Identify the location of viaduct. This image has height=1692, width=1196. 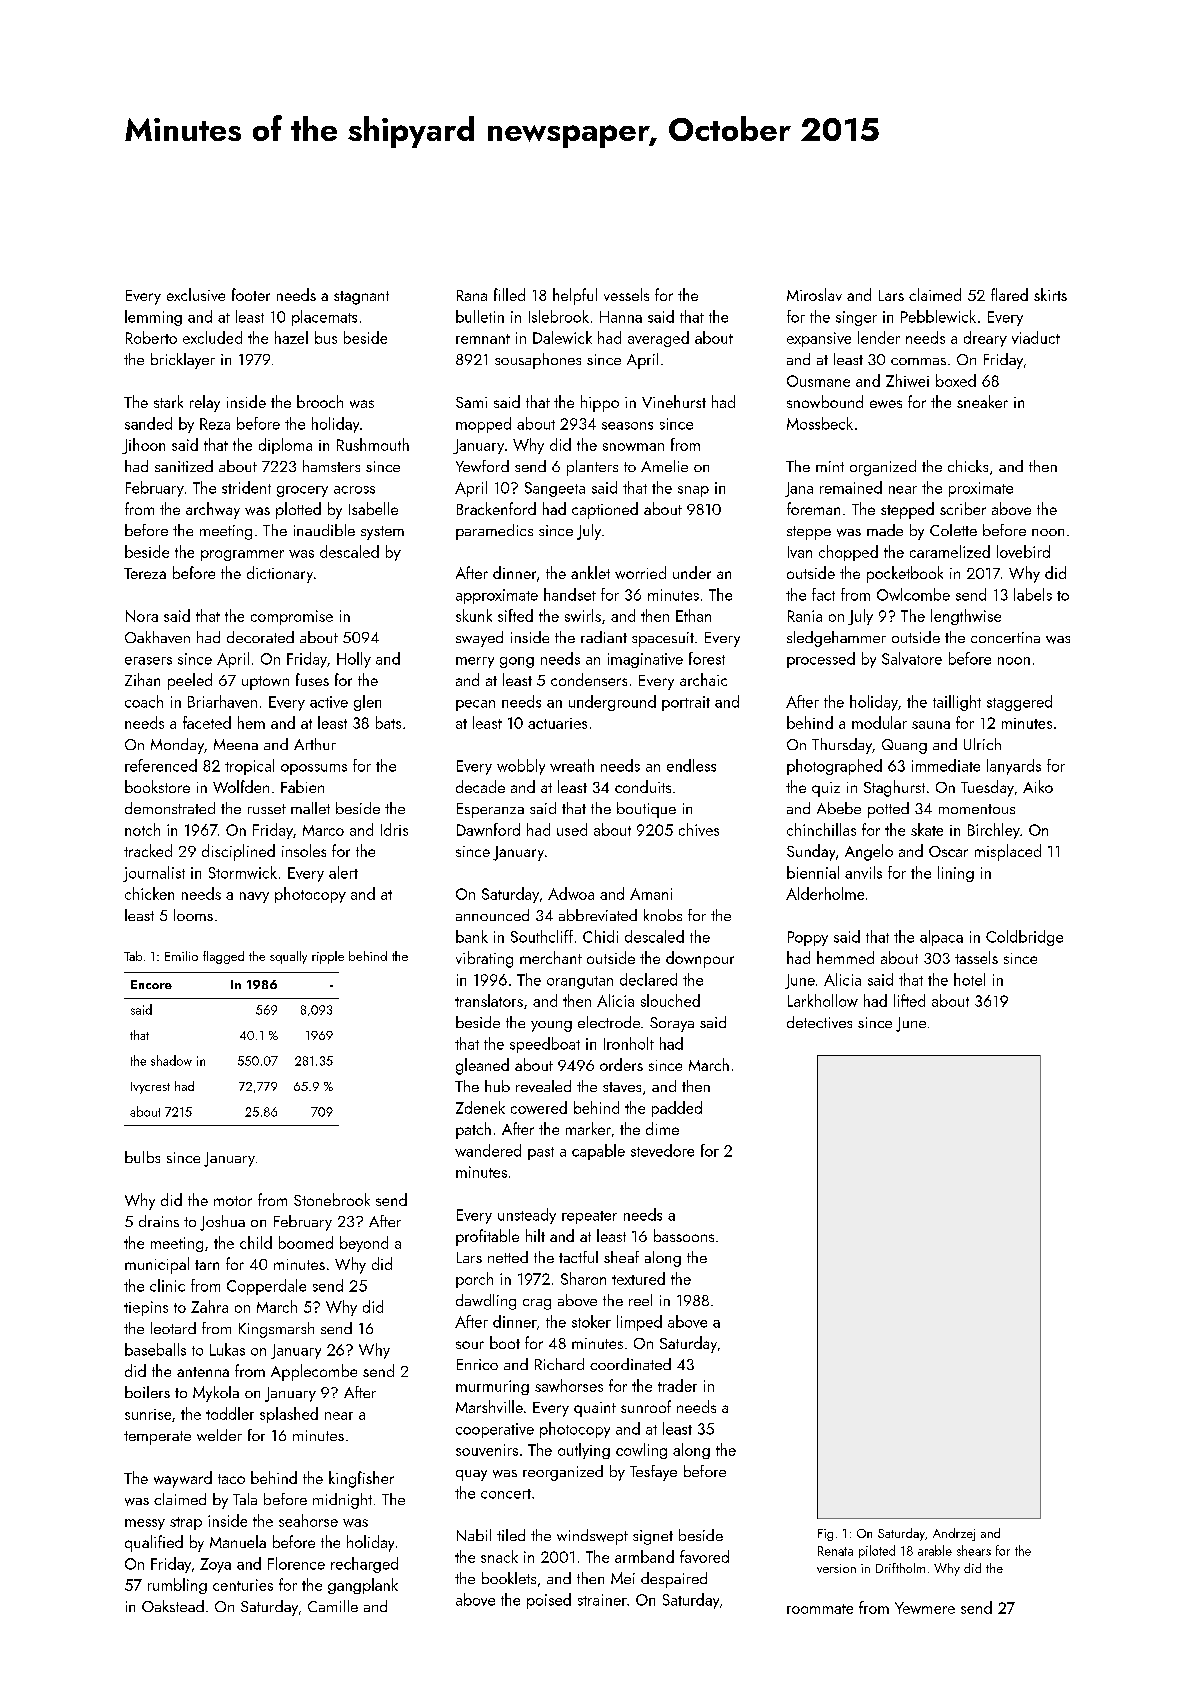
(1036, 337).
